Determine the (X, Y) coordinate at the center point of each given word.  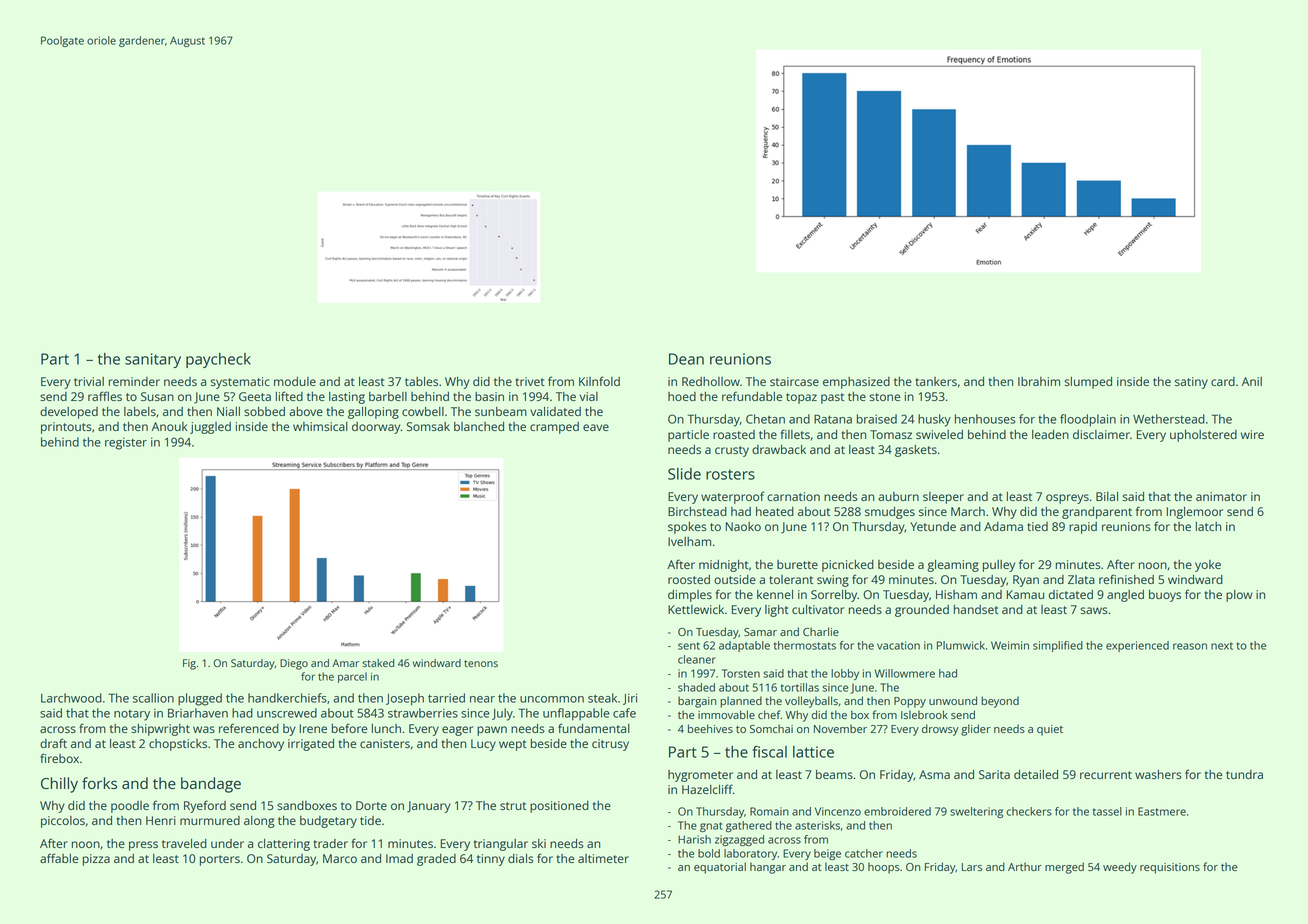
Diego (294, 664)
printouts (66, 428)
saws (1094, 610)
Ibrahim (1039, 381)
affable (59, 858)
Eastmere (1162, 811)
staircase (794, 381)
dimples (690, 596)
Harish (694, 839)
